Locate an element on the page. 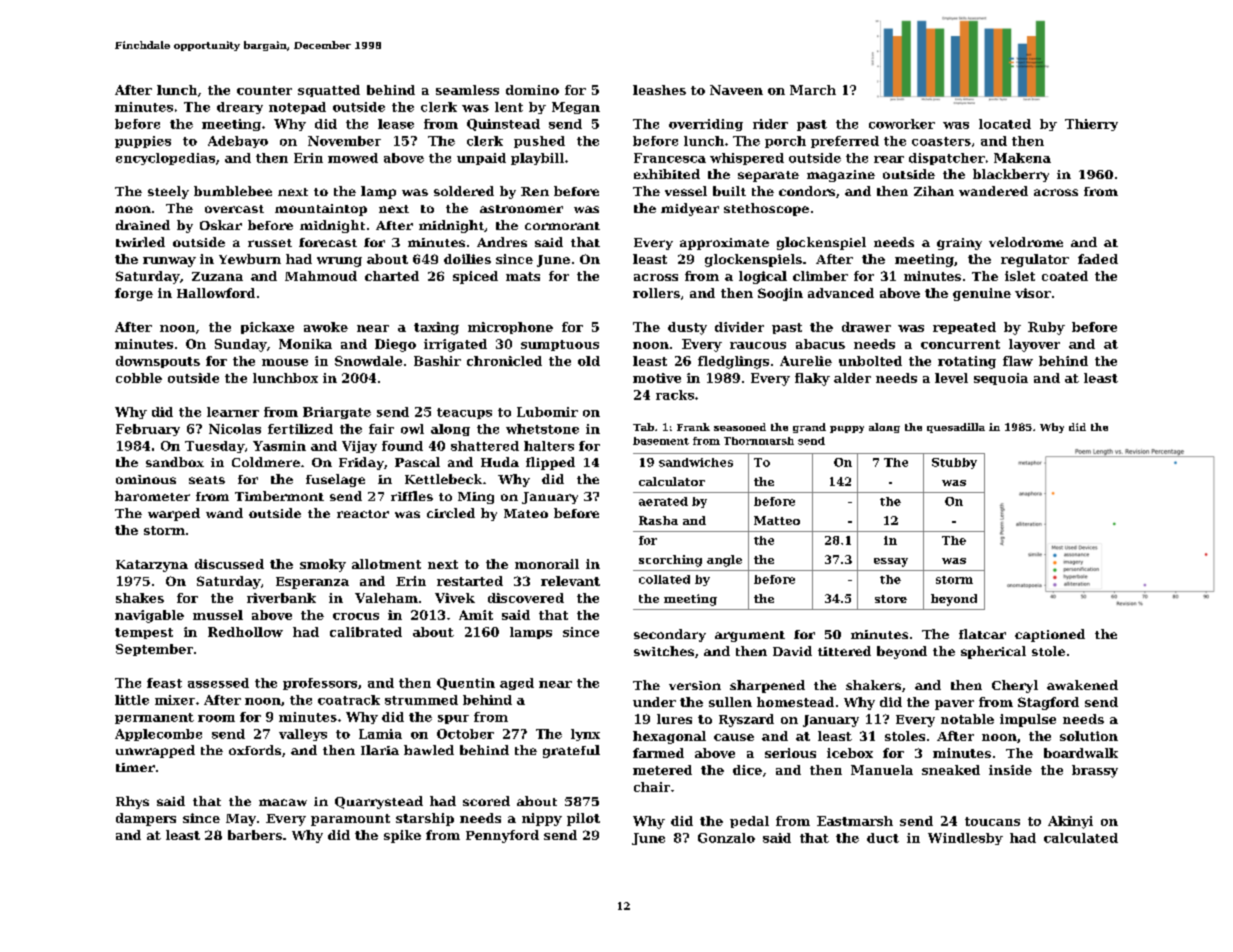  grateful is located at coordinates (571, 751).
